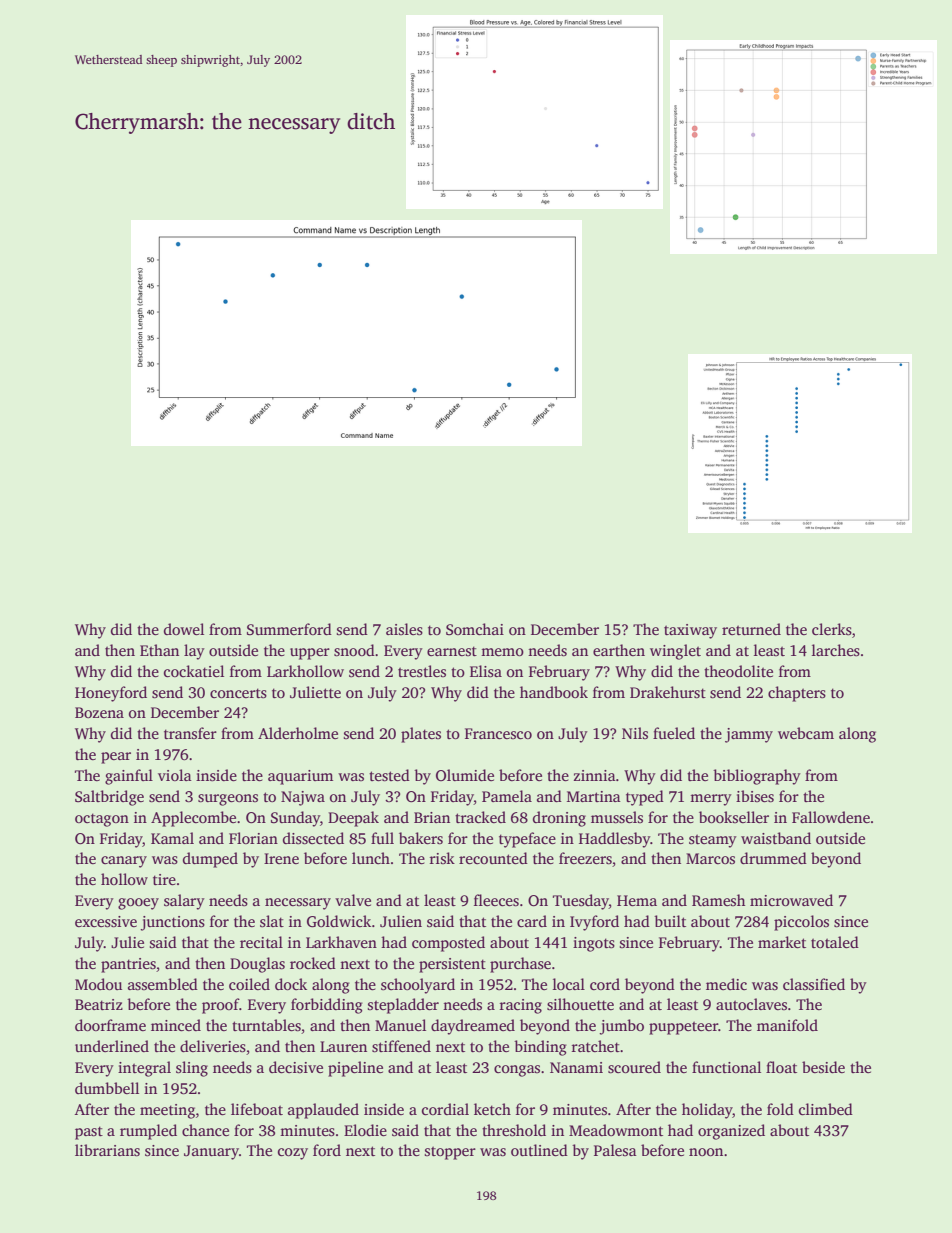 The image size is (952, 1233). I want to click on dowel, so click(184, 629).
